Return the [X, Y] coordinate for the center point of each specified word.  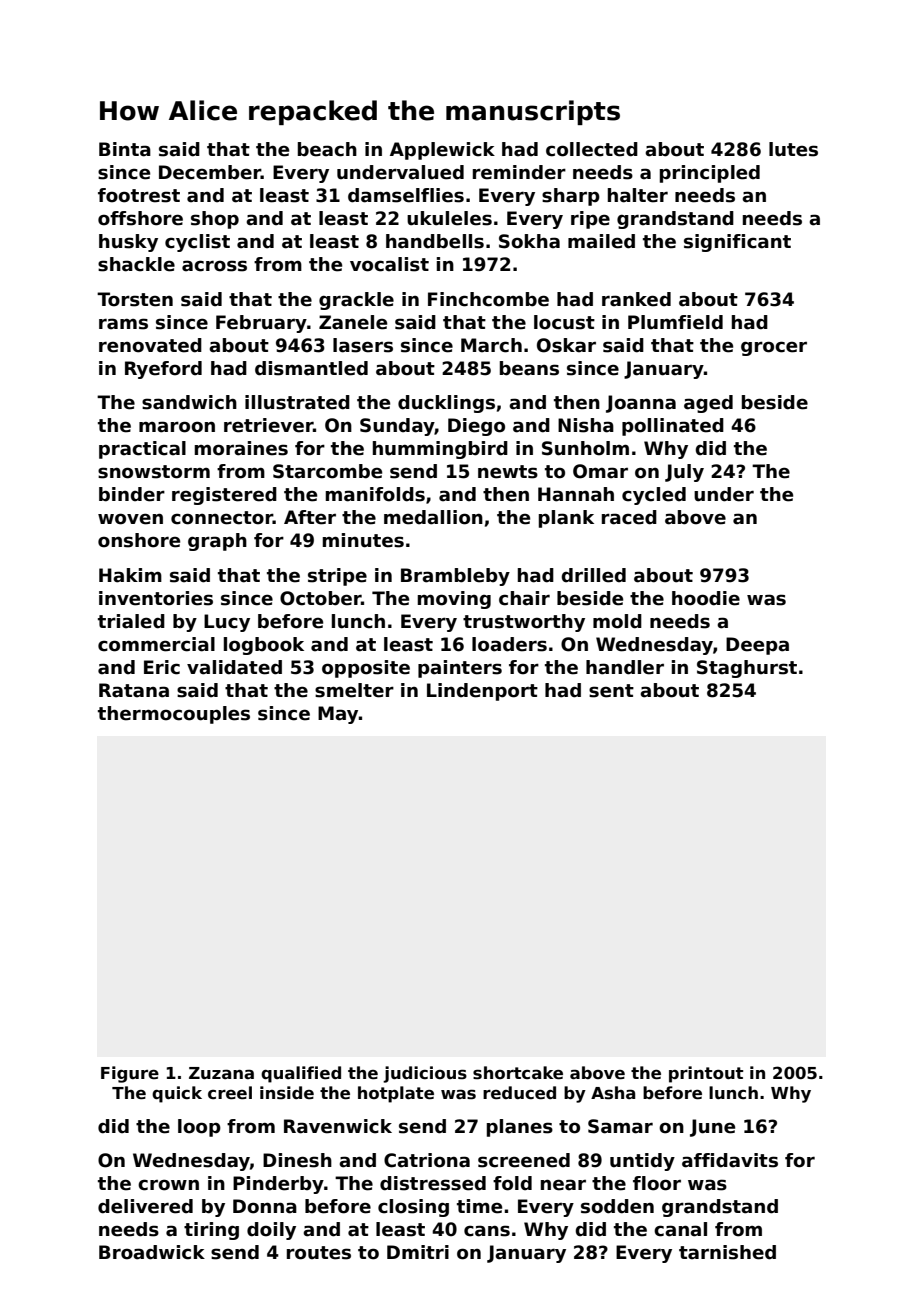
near [563, 1185]
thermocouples [174, 715]
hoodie [706, 598]
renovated [150, 345]
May [338, 715]
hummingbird [440, 450]
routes [319, 1253]
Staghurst [747, 669]
